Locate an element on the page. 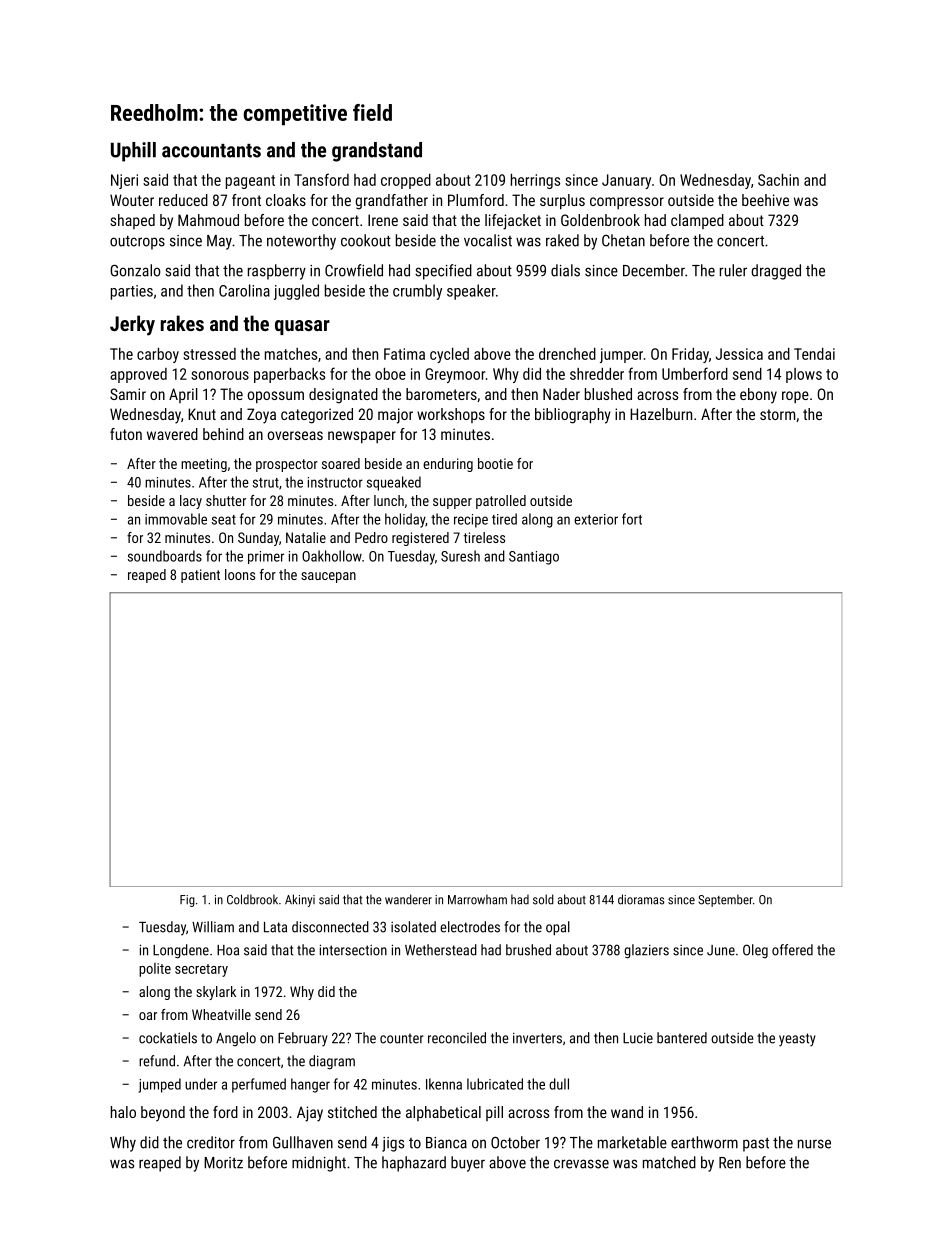 This page has height=1233, width=952. brushed is located at coordinates (528, 950).
